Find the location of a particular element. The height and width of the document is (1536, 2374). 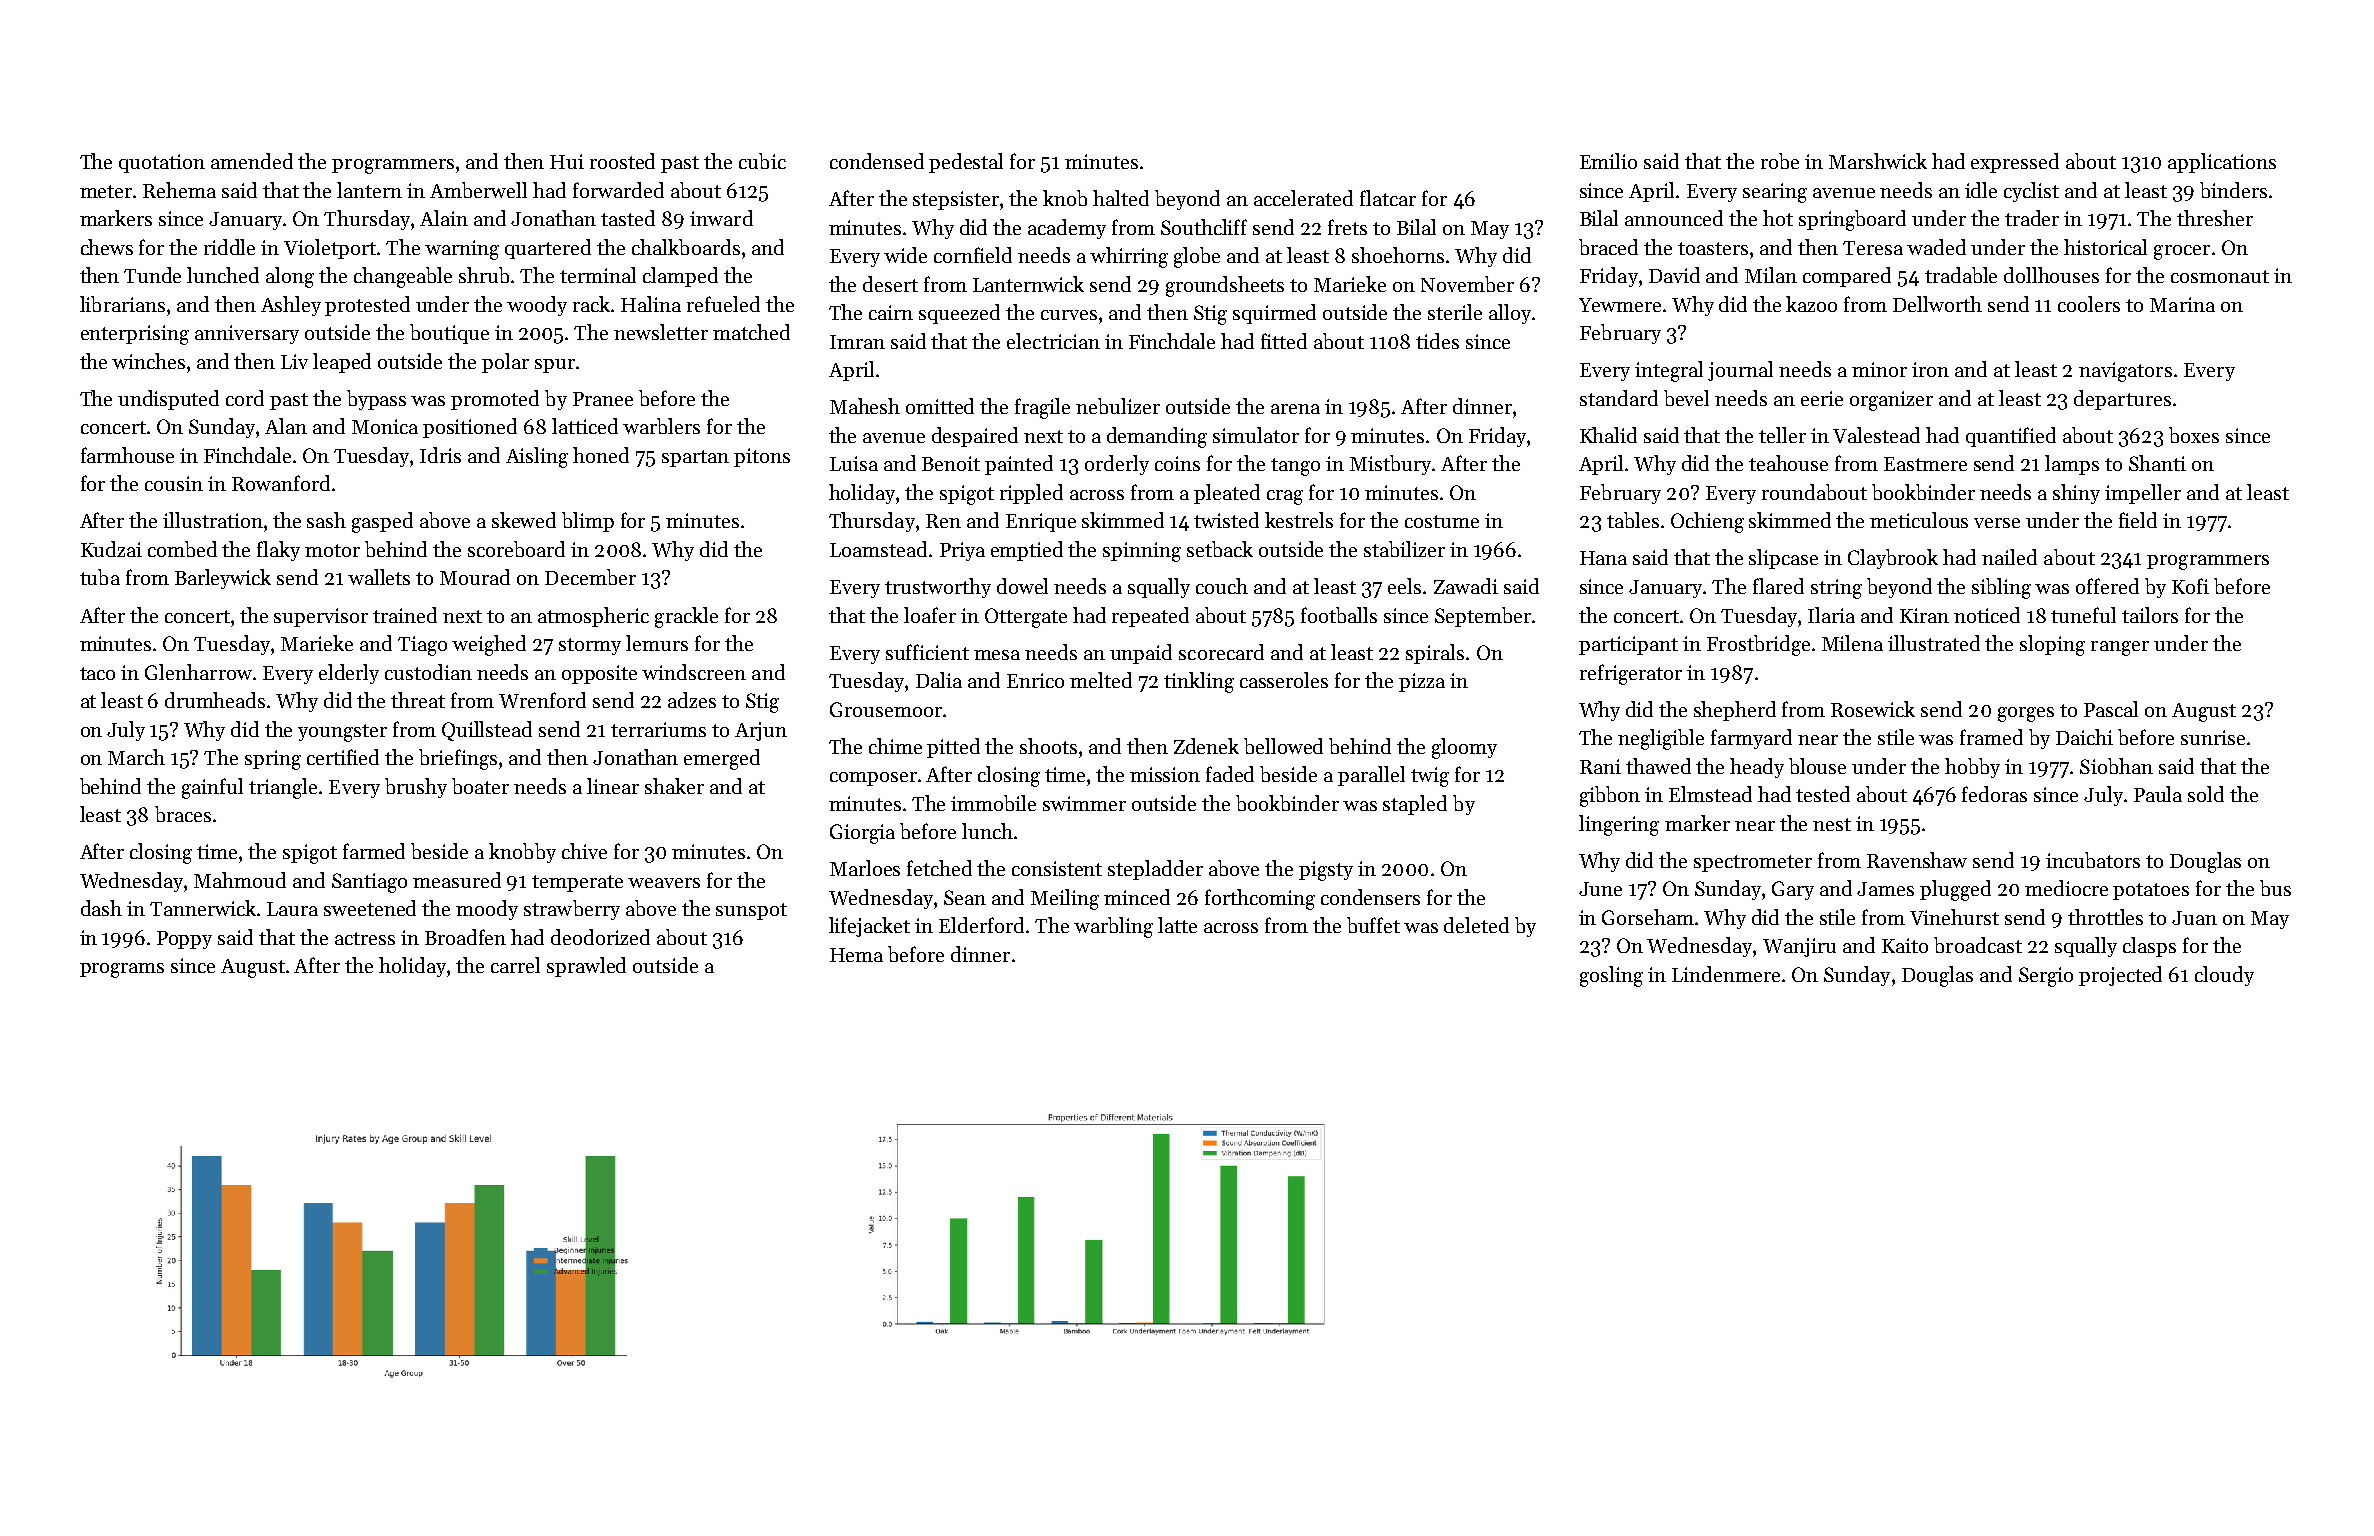

Amberwell is located at coordinates (478, 190).
